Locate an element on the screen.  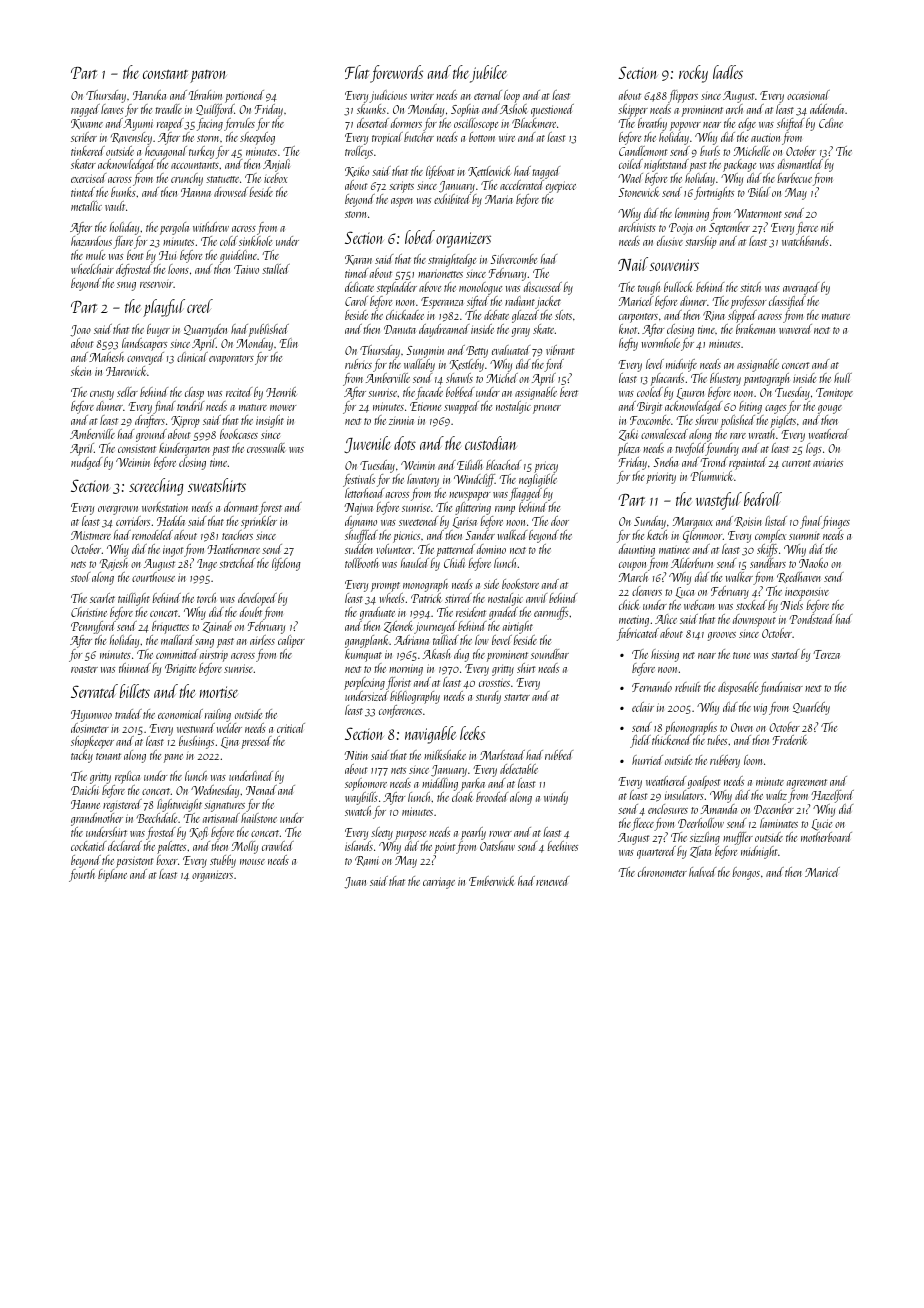
Flat is located at coordinates (357, 72).
